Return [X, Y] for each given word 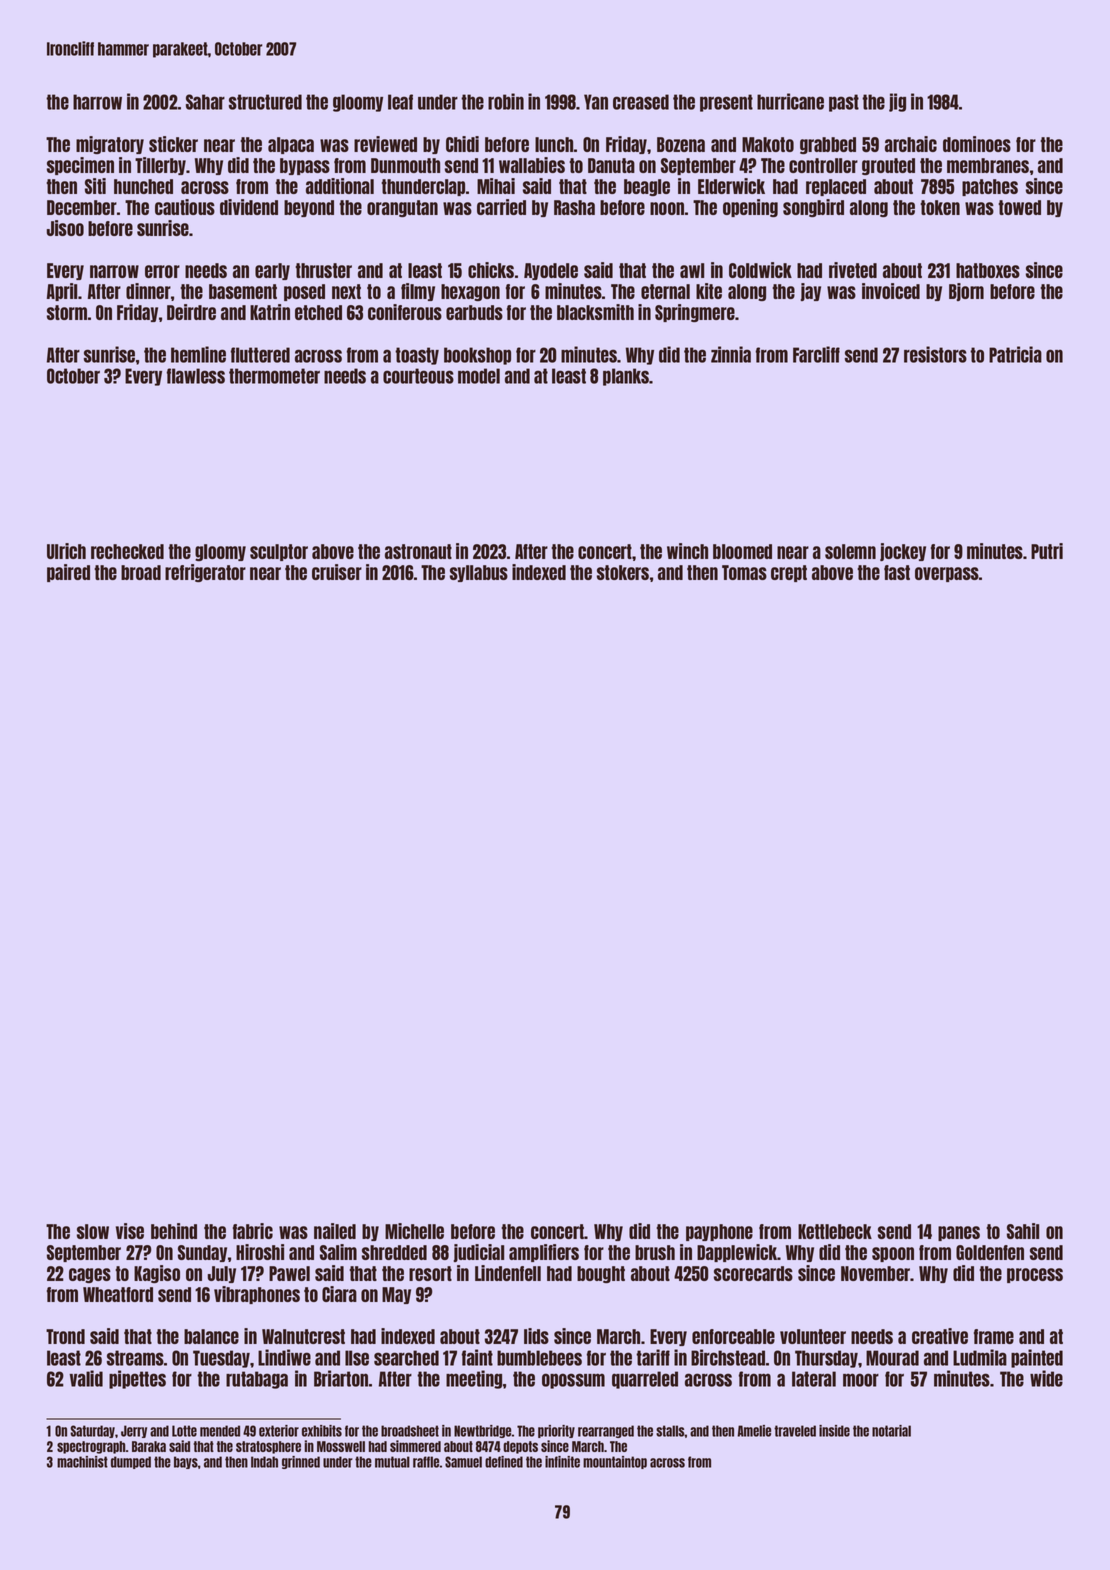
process [1035, 1275]
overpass [947, 574]
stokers [623, 572]
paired [68, 573]
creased [641, 102]
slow [93, 1231]
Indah [264, 1462]
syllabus [479, 573]
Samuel [463, 1462]
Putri [1047, 551]
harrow [97, 102]
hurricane [790, 101]
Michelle [414, 1231]
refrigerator [205, 573]
